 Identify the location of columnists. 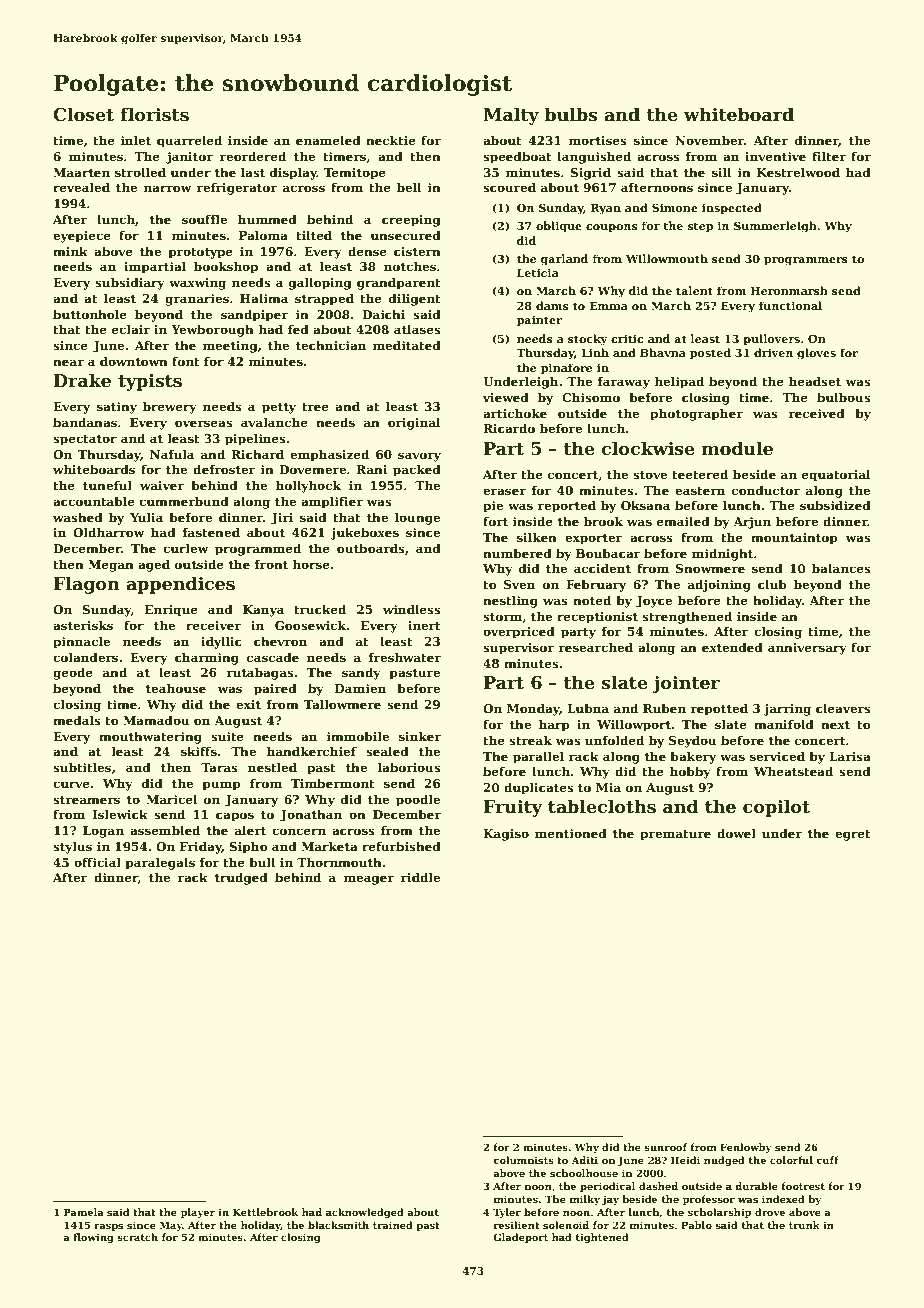
(523, 1160).
